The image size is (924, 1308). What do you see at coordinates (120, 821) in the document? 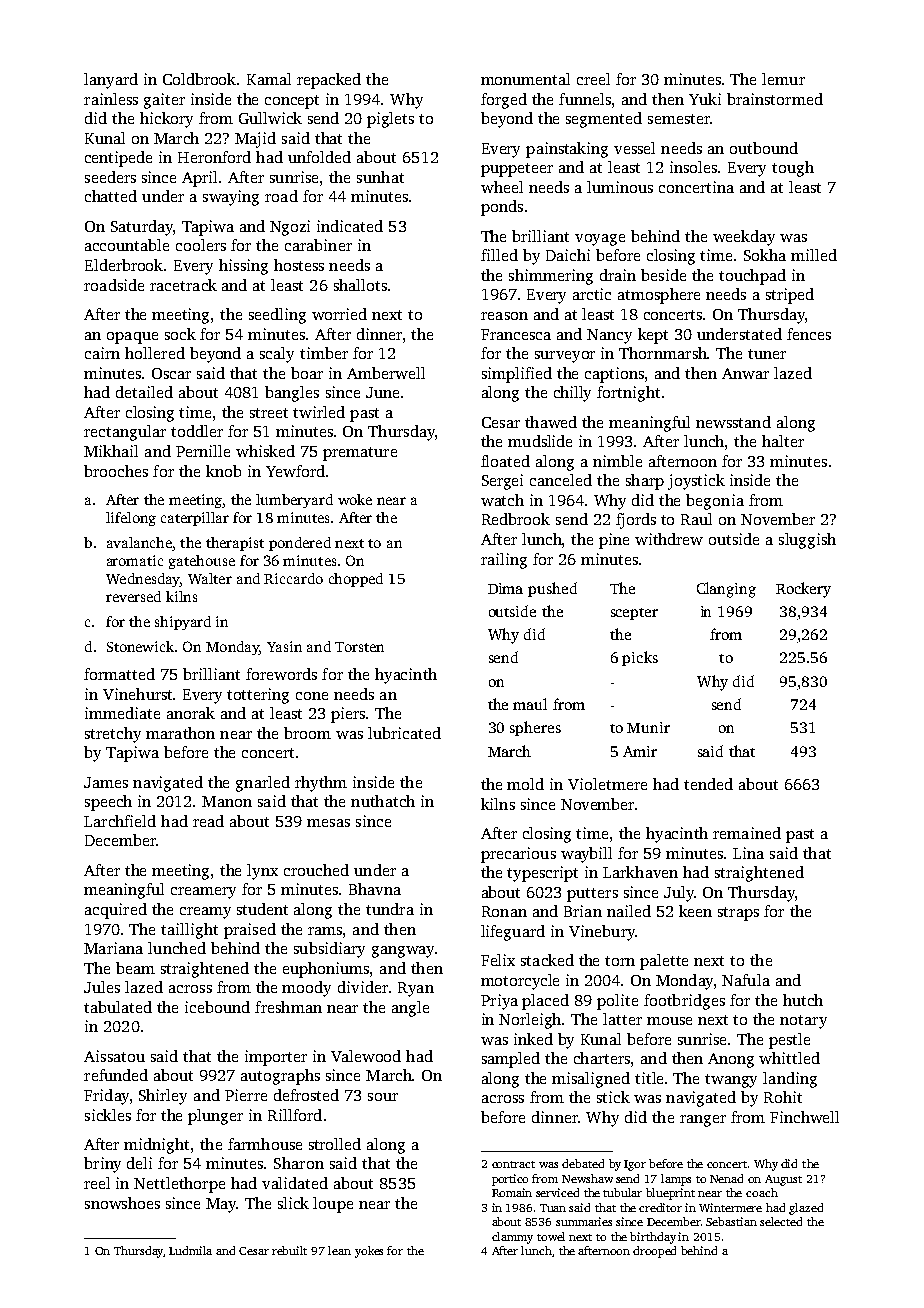
I see `Larchfield` at bounding box center [120, 821].
